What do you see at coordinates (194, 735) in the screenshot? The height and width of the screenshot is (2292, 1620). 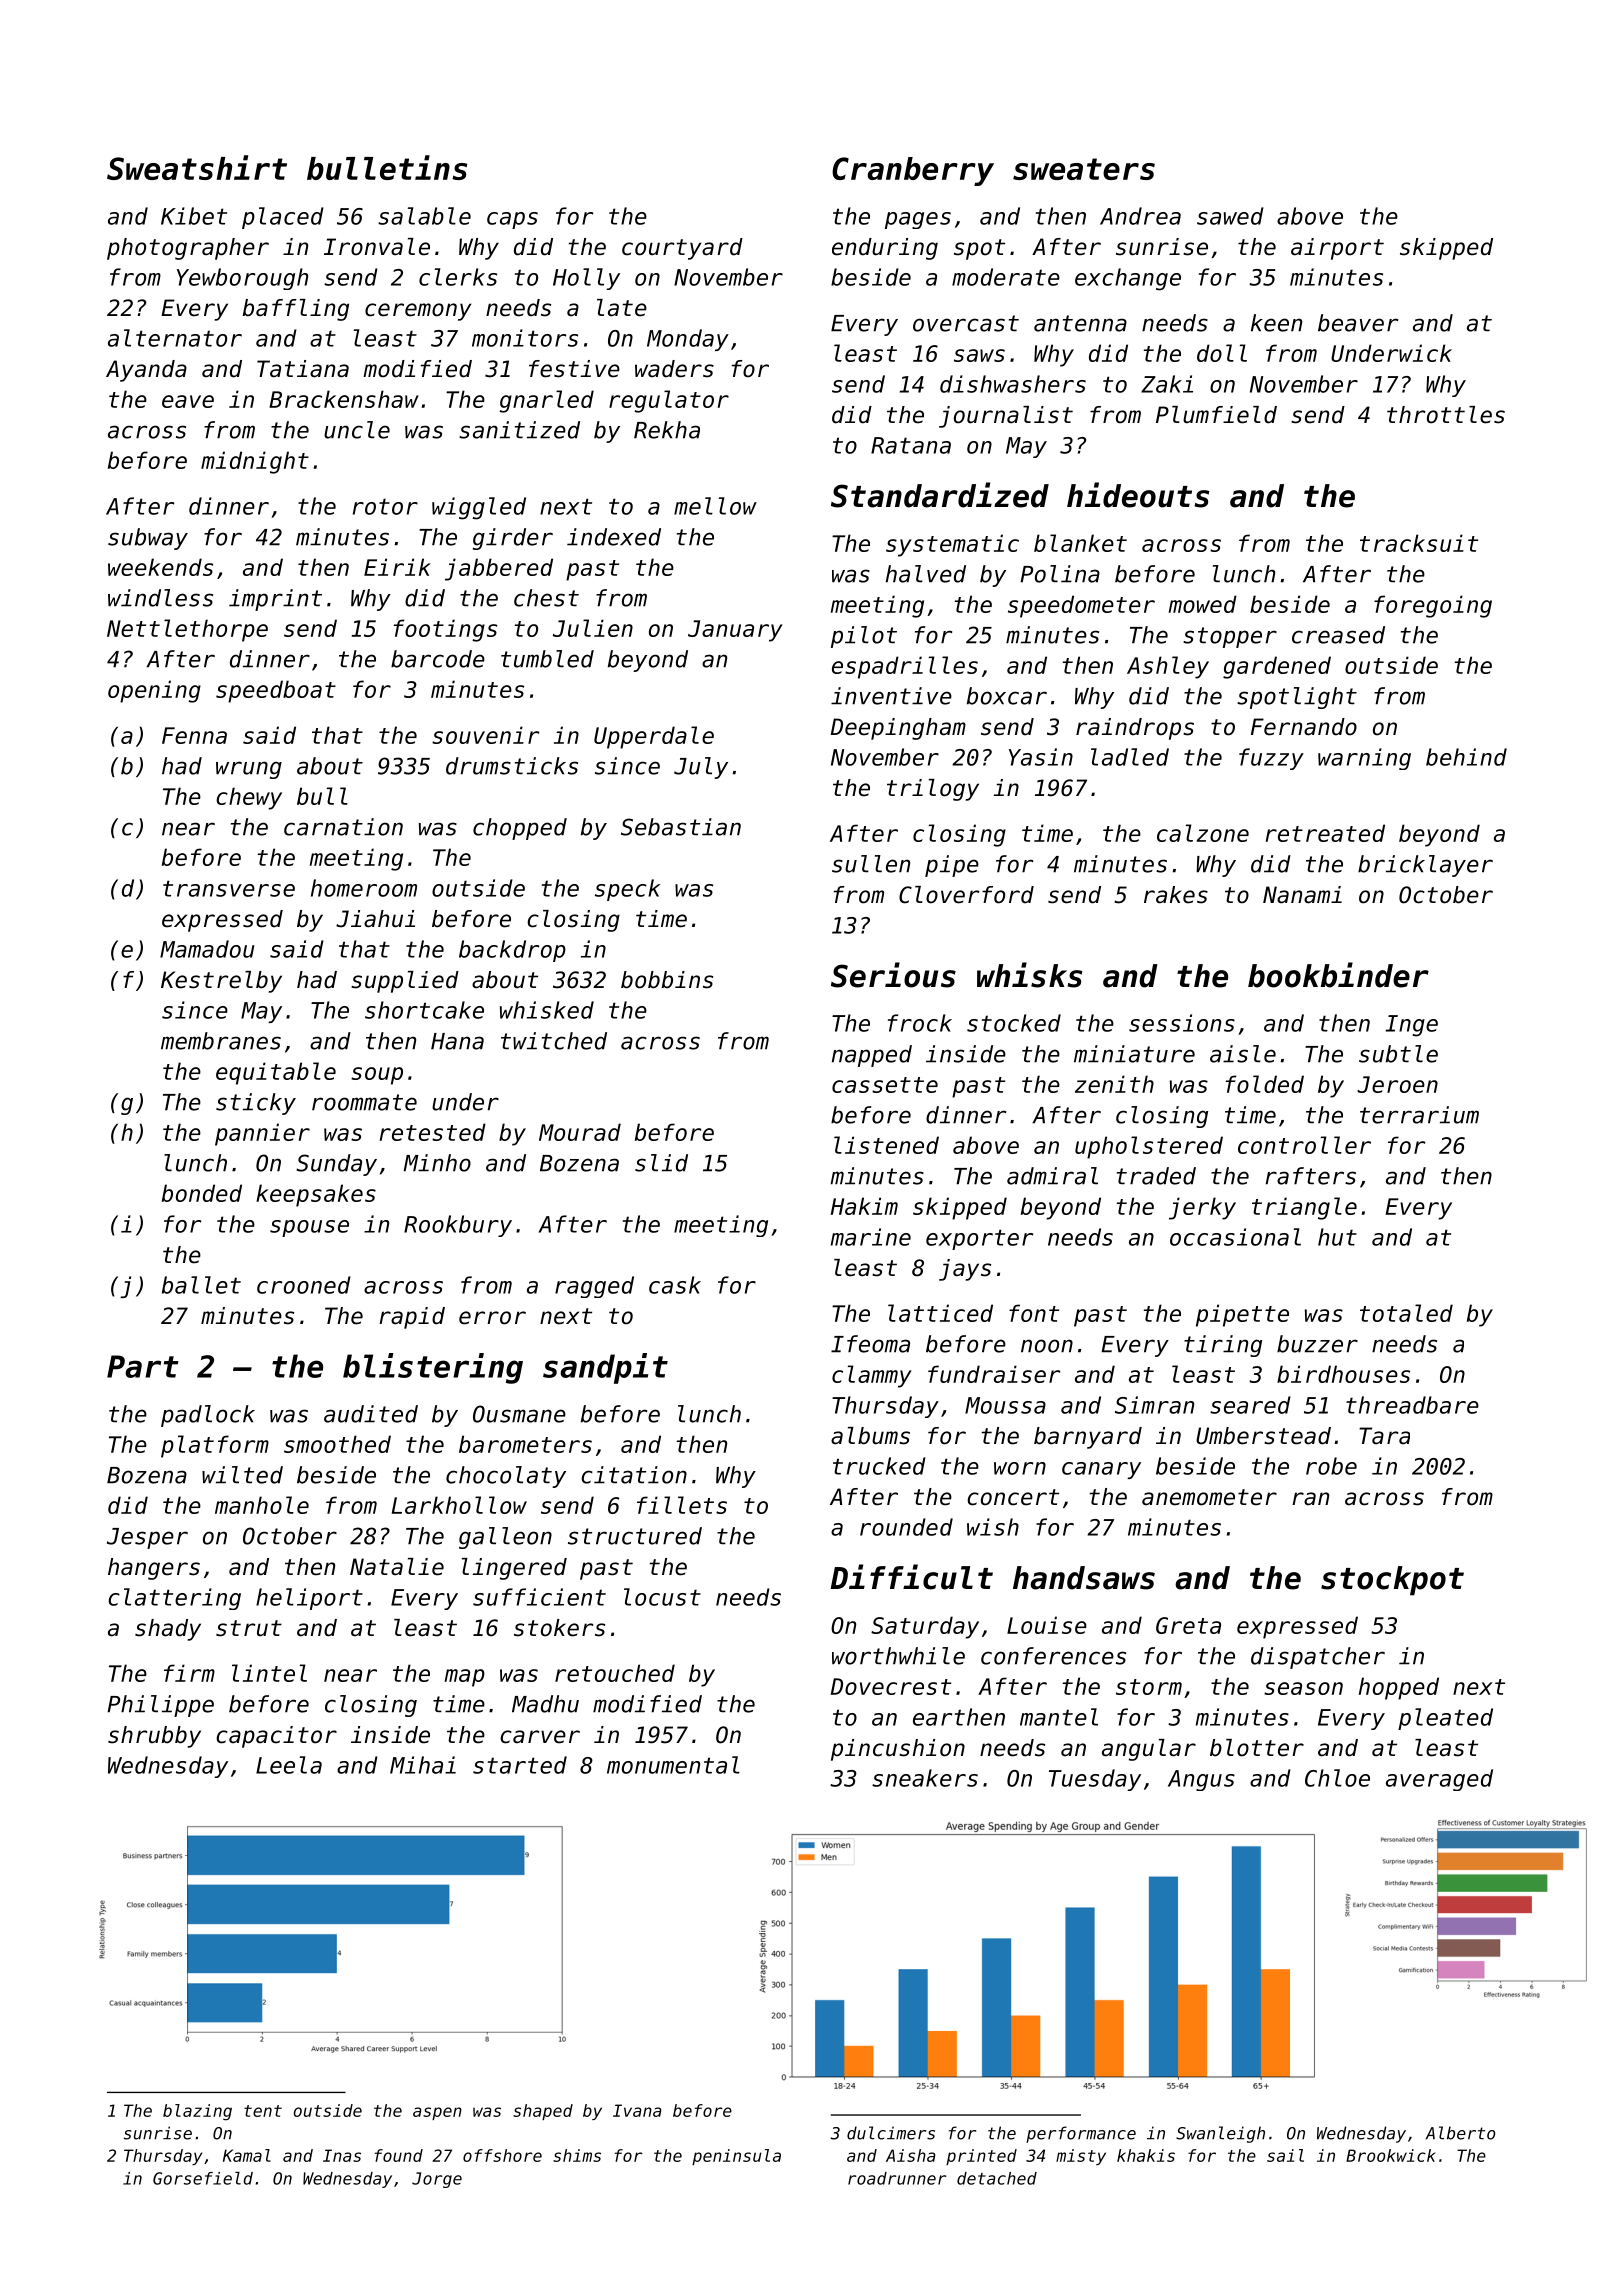 I see `Fenna` at bounding box center [194, 735].
